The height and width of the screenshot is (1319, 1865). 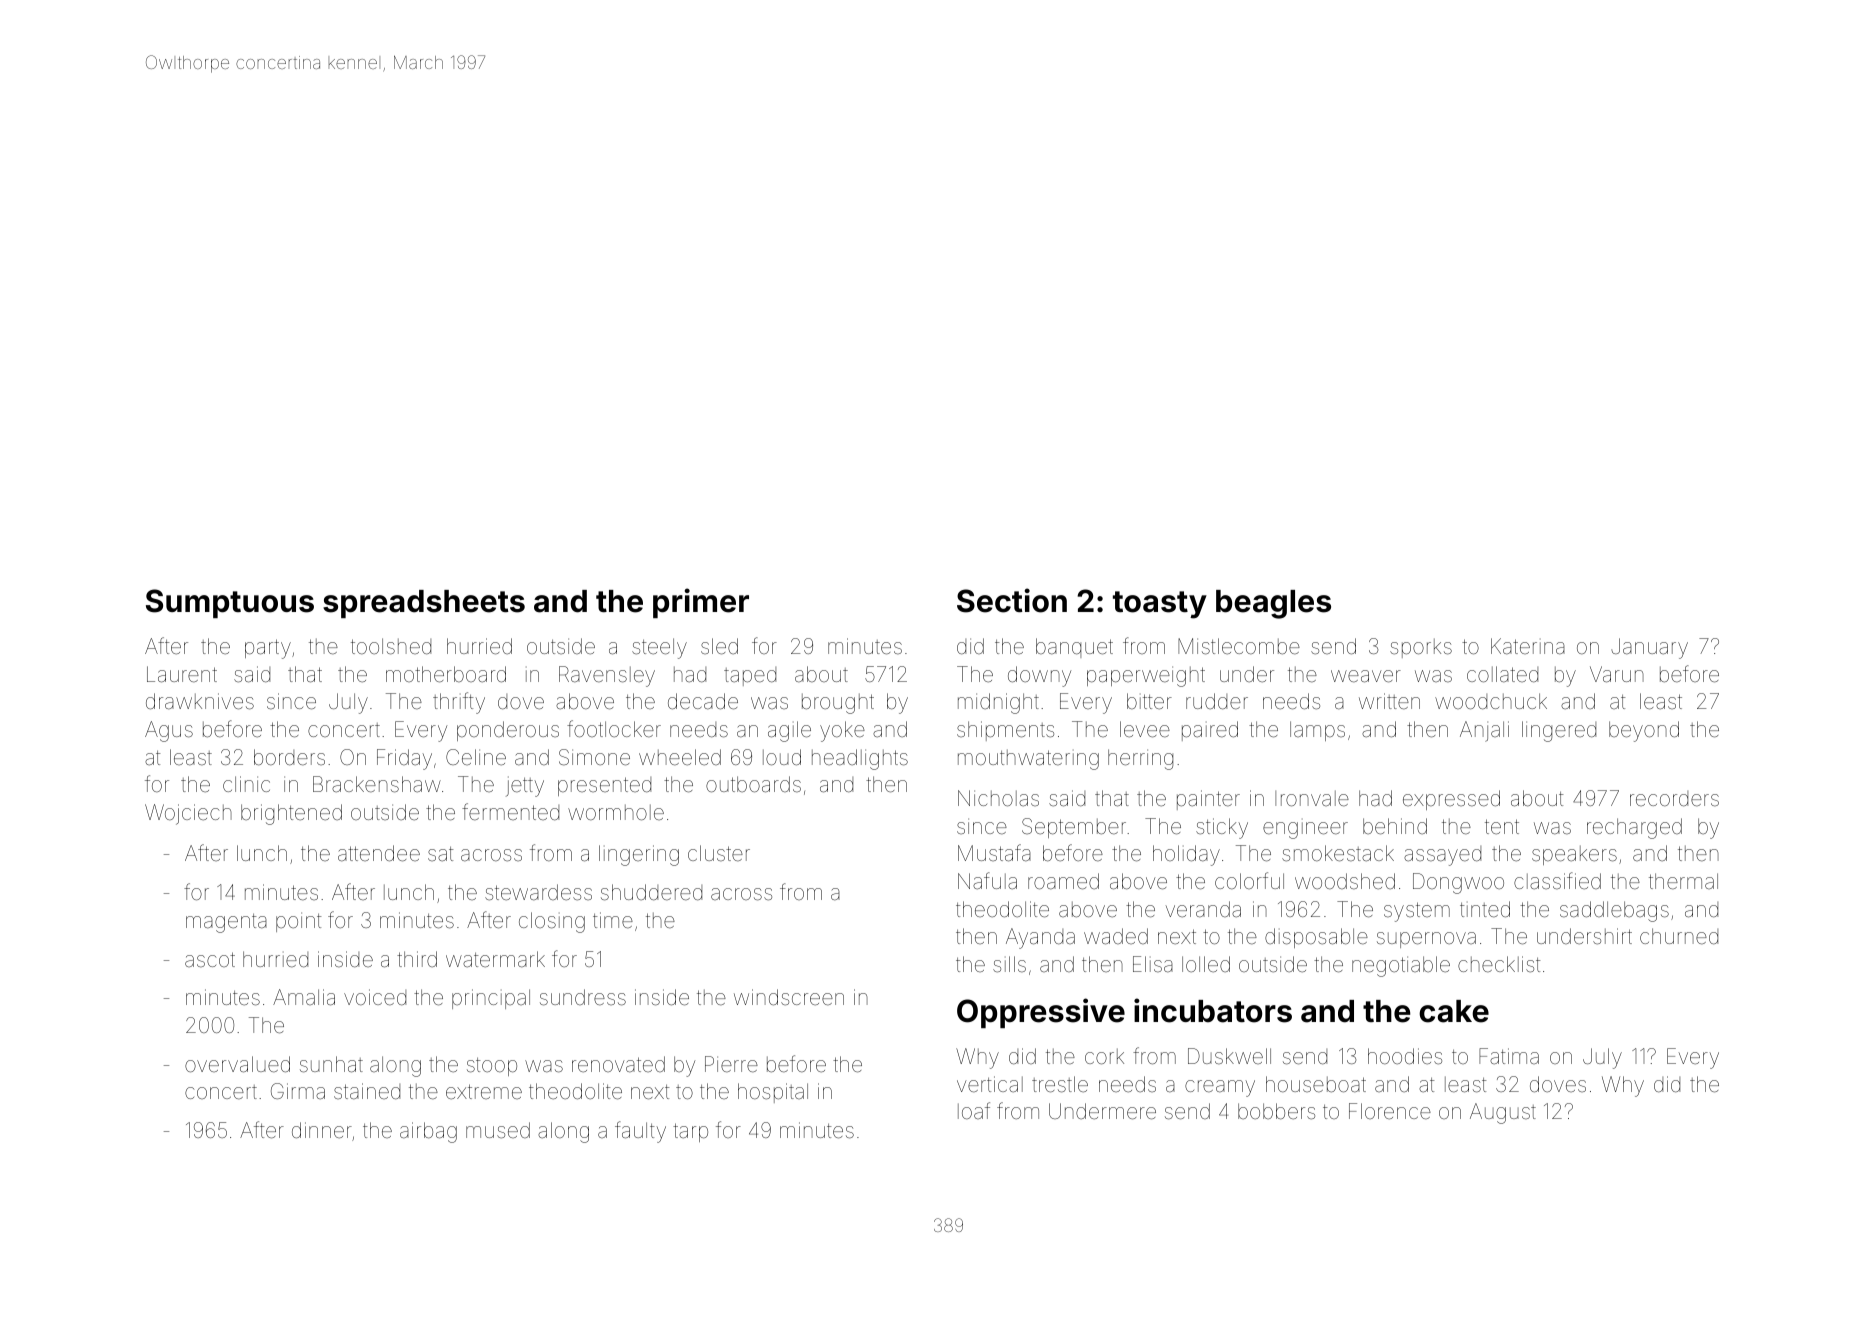 What do you see at coordinates (182, 674) in the screenshot?
I see `Laurent` at bounding box center [182, 674].
